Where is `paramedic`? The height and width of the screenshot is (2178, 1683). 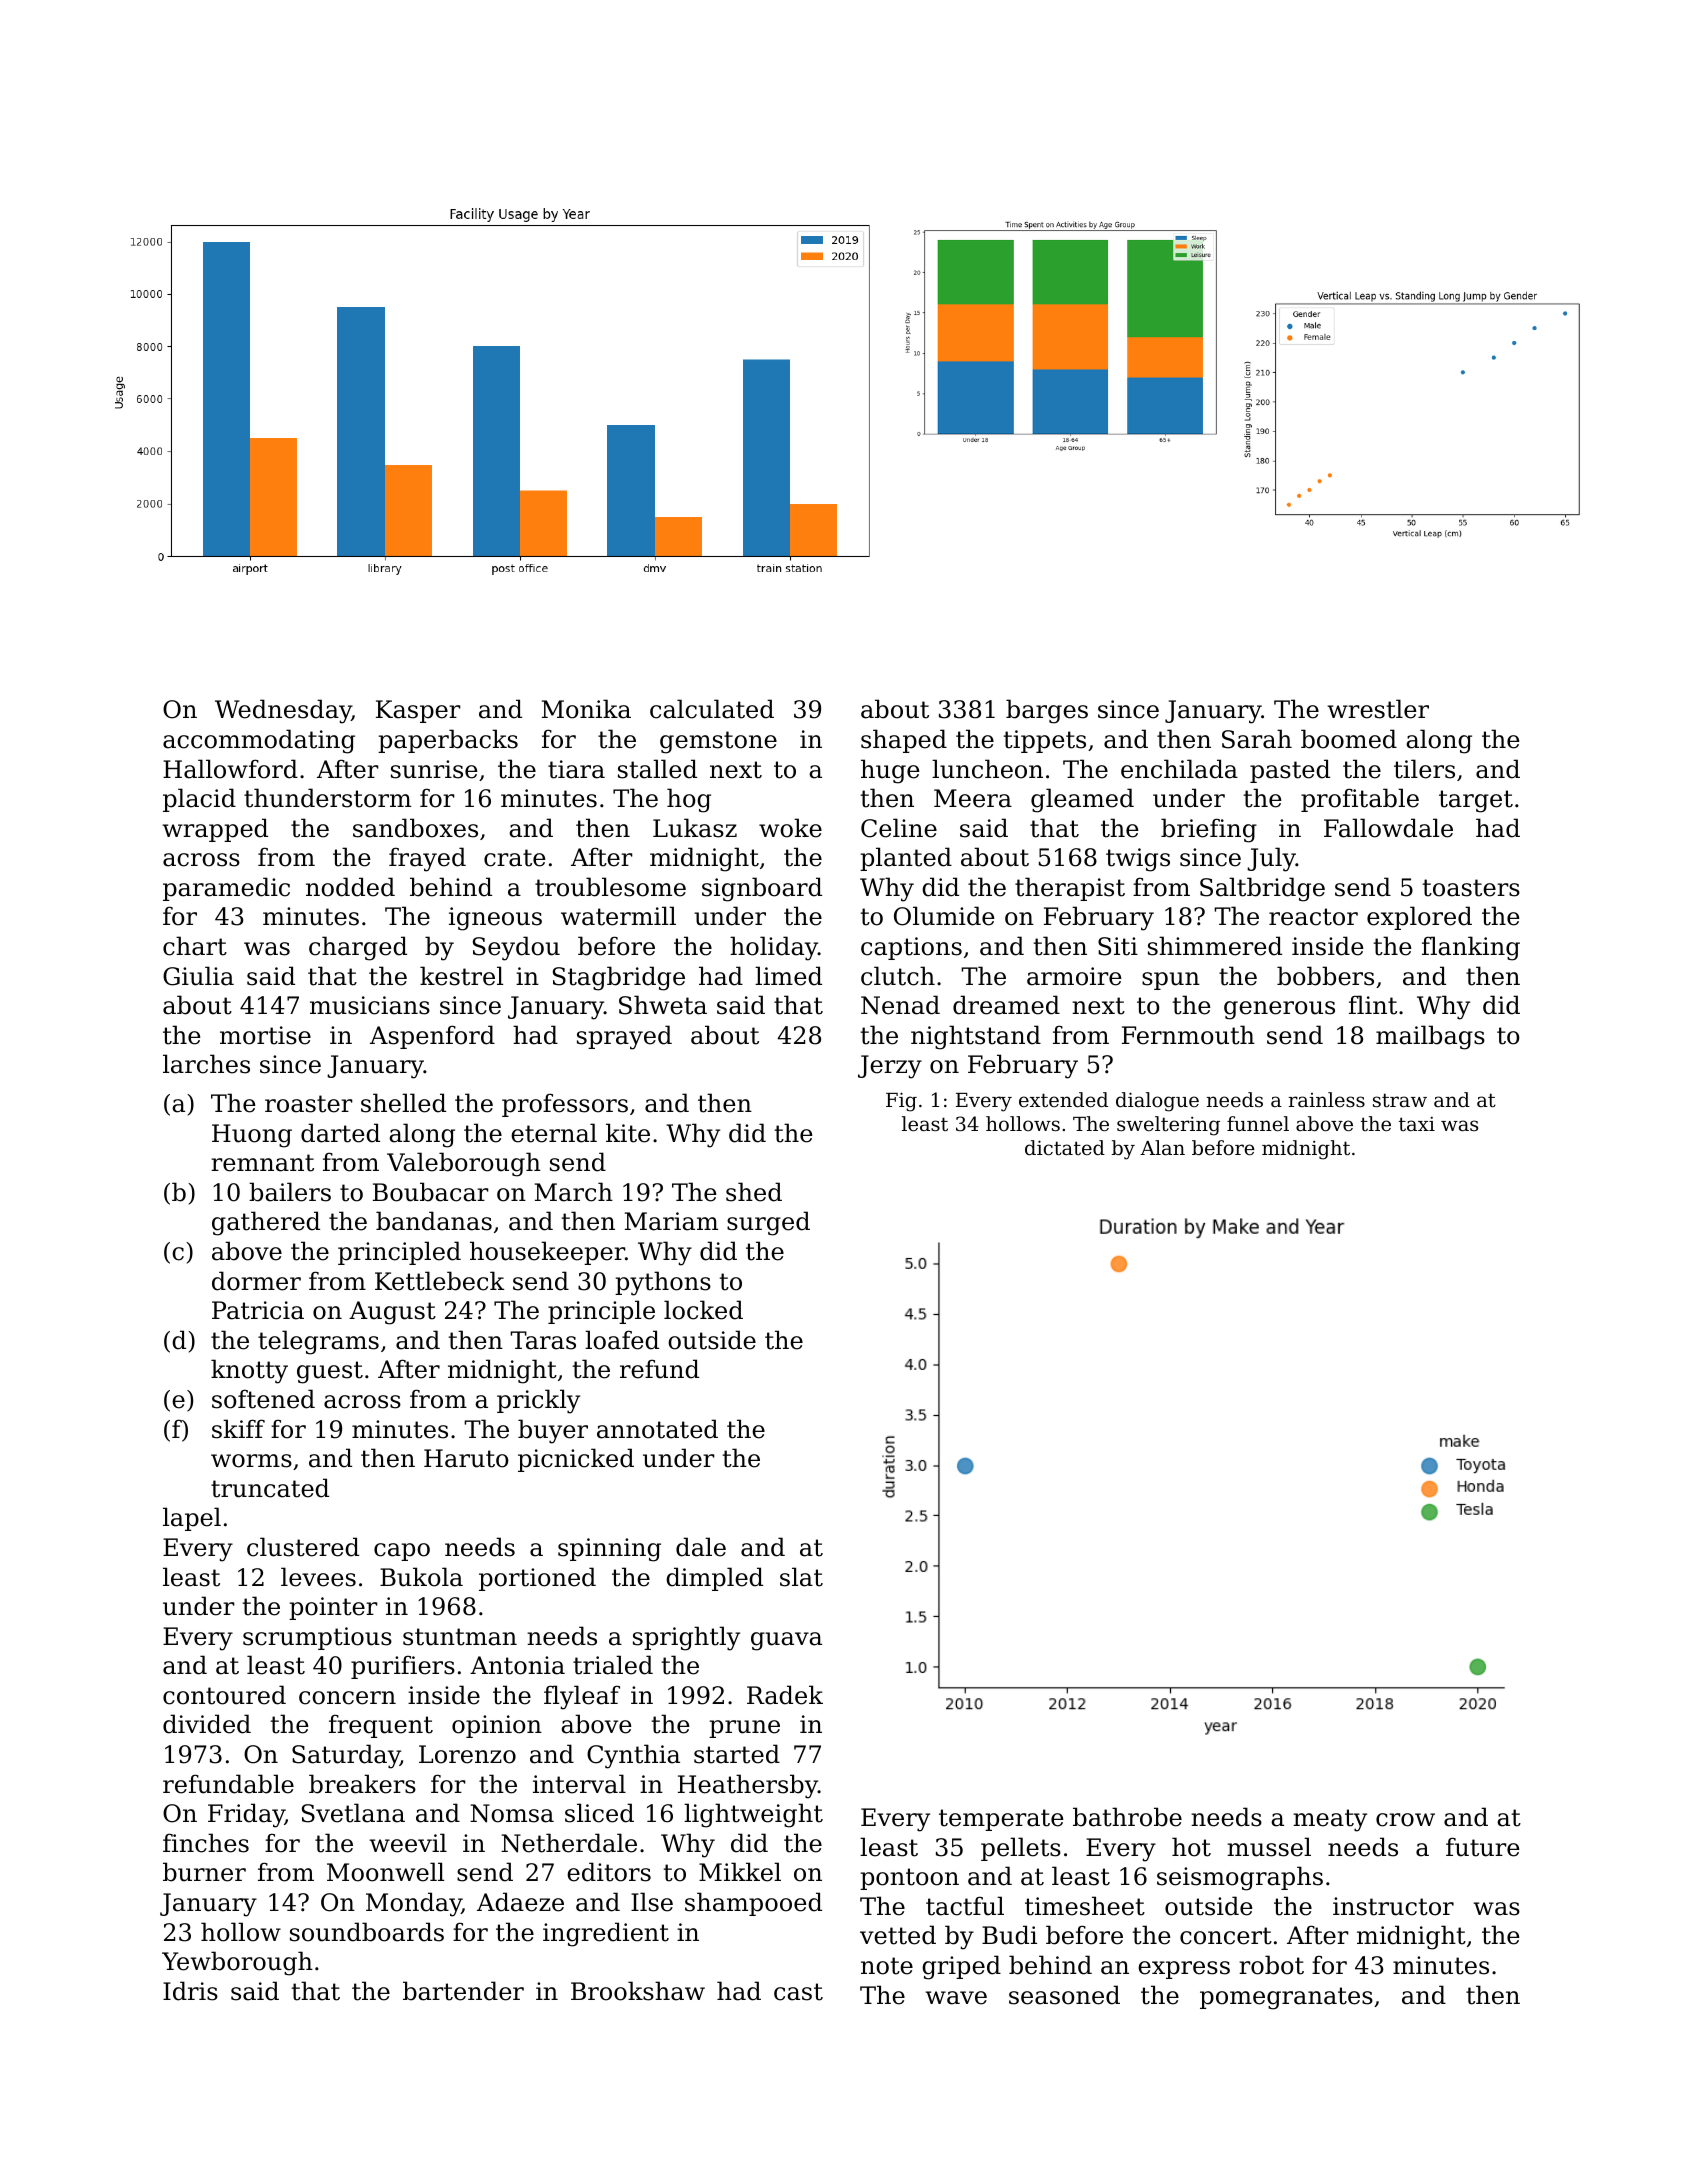 paramedic is located at coordinates (226, 889).
